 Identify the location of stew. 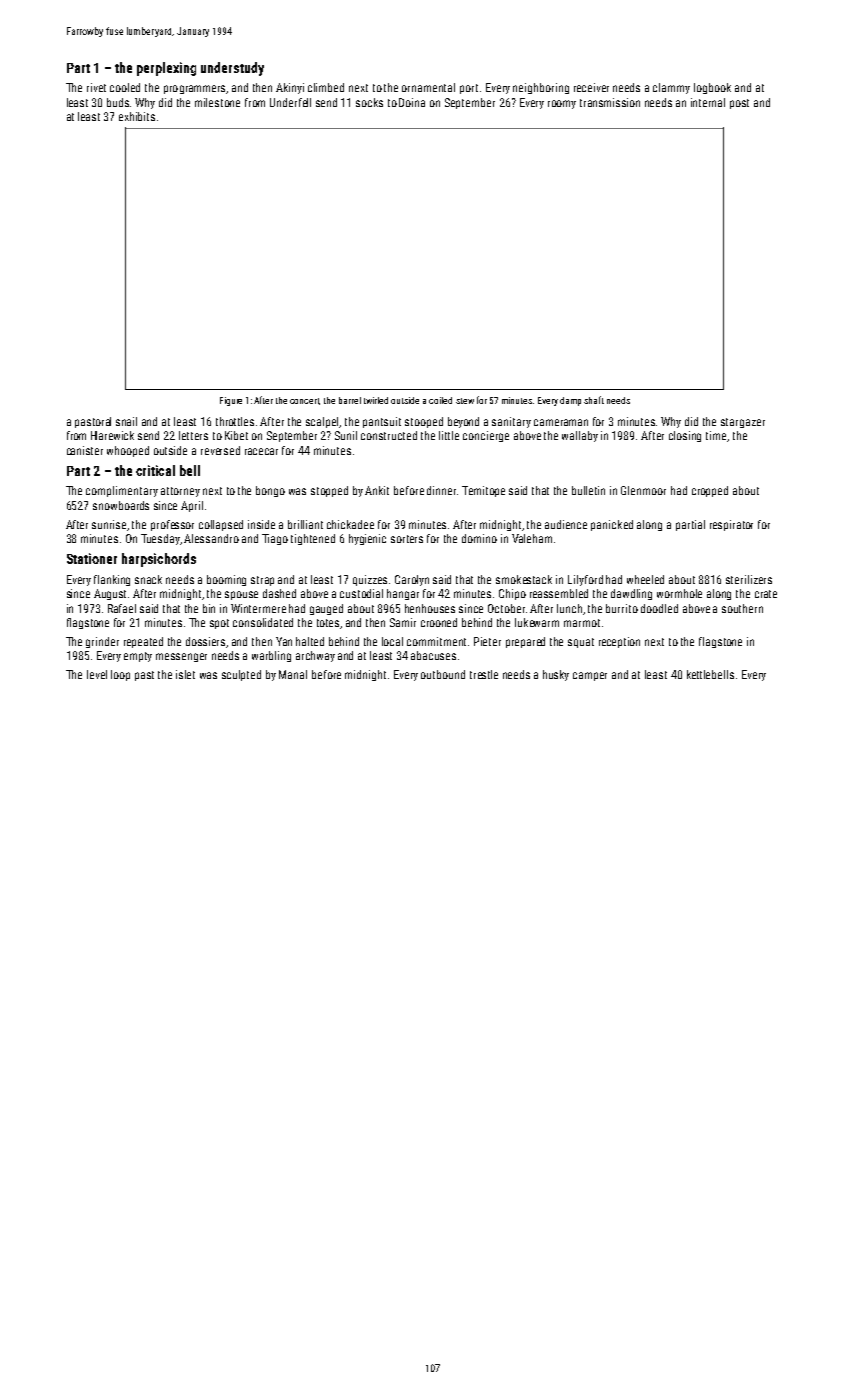
(465, 401).
